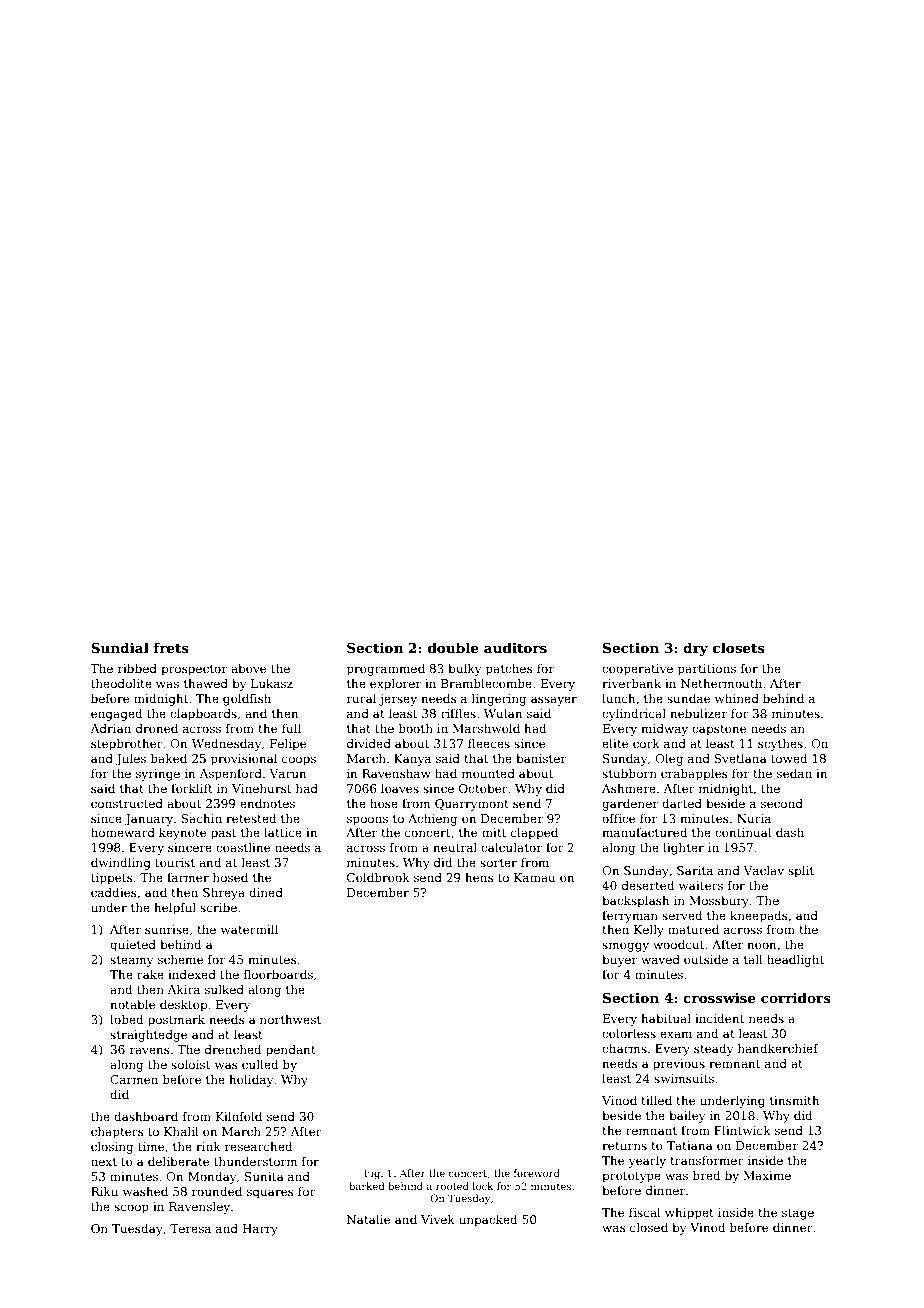 Image resolution: width=924 pixels, height=1308 pixels. I want to click on auditors, so click(515, 647).
